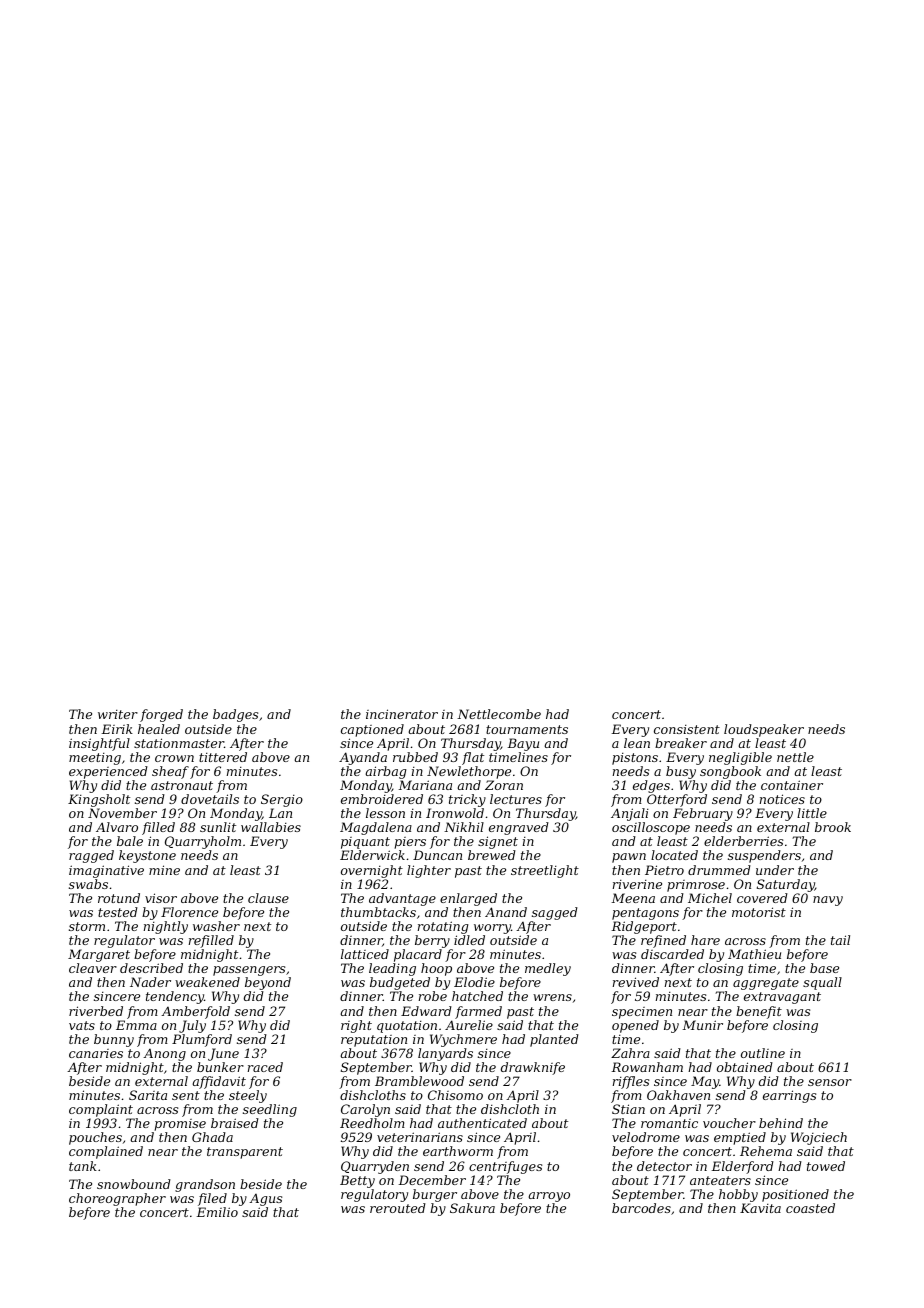  Describe the element at coordinates (365, 954) in the screenshot. I see `latticed` at that location.
